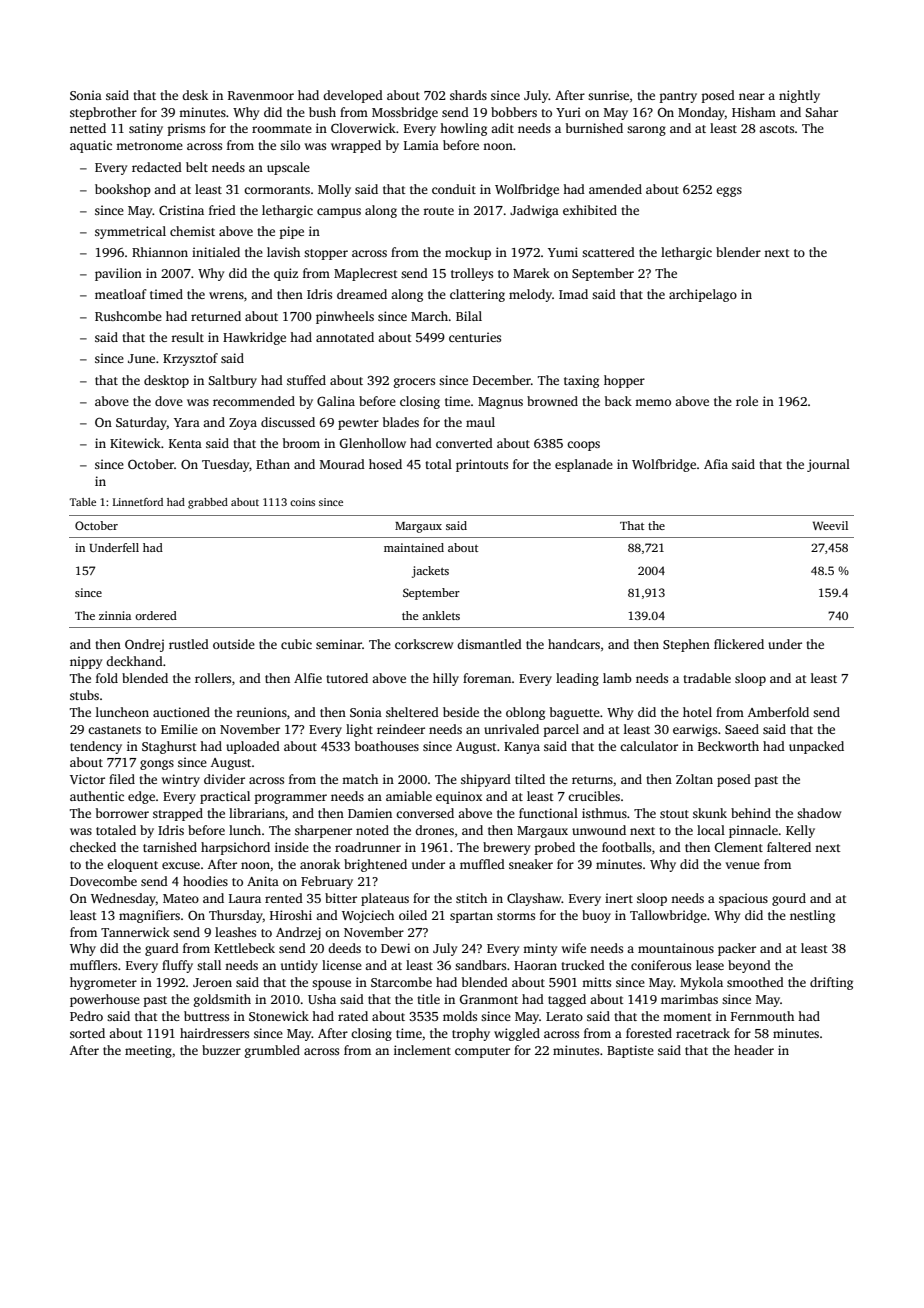  I want to click on Hawkridge, so click(254, 338).
